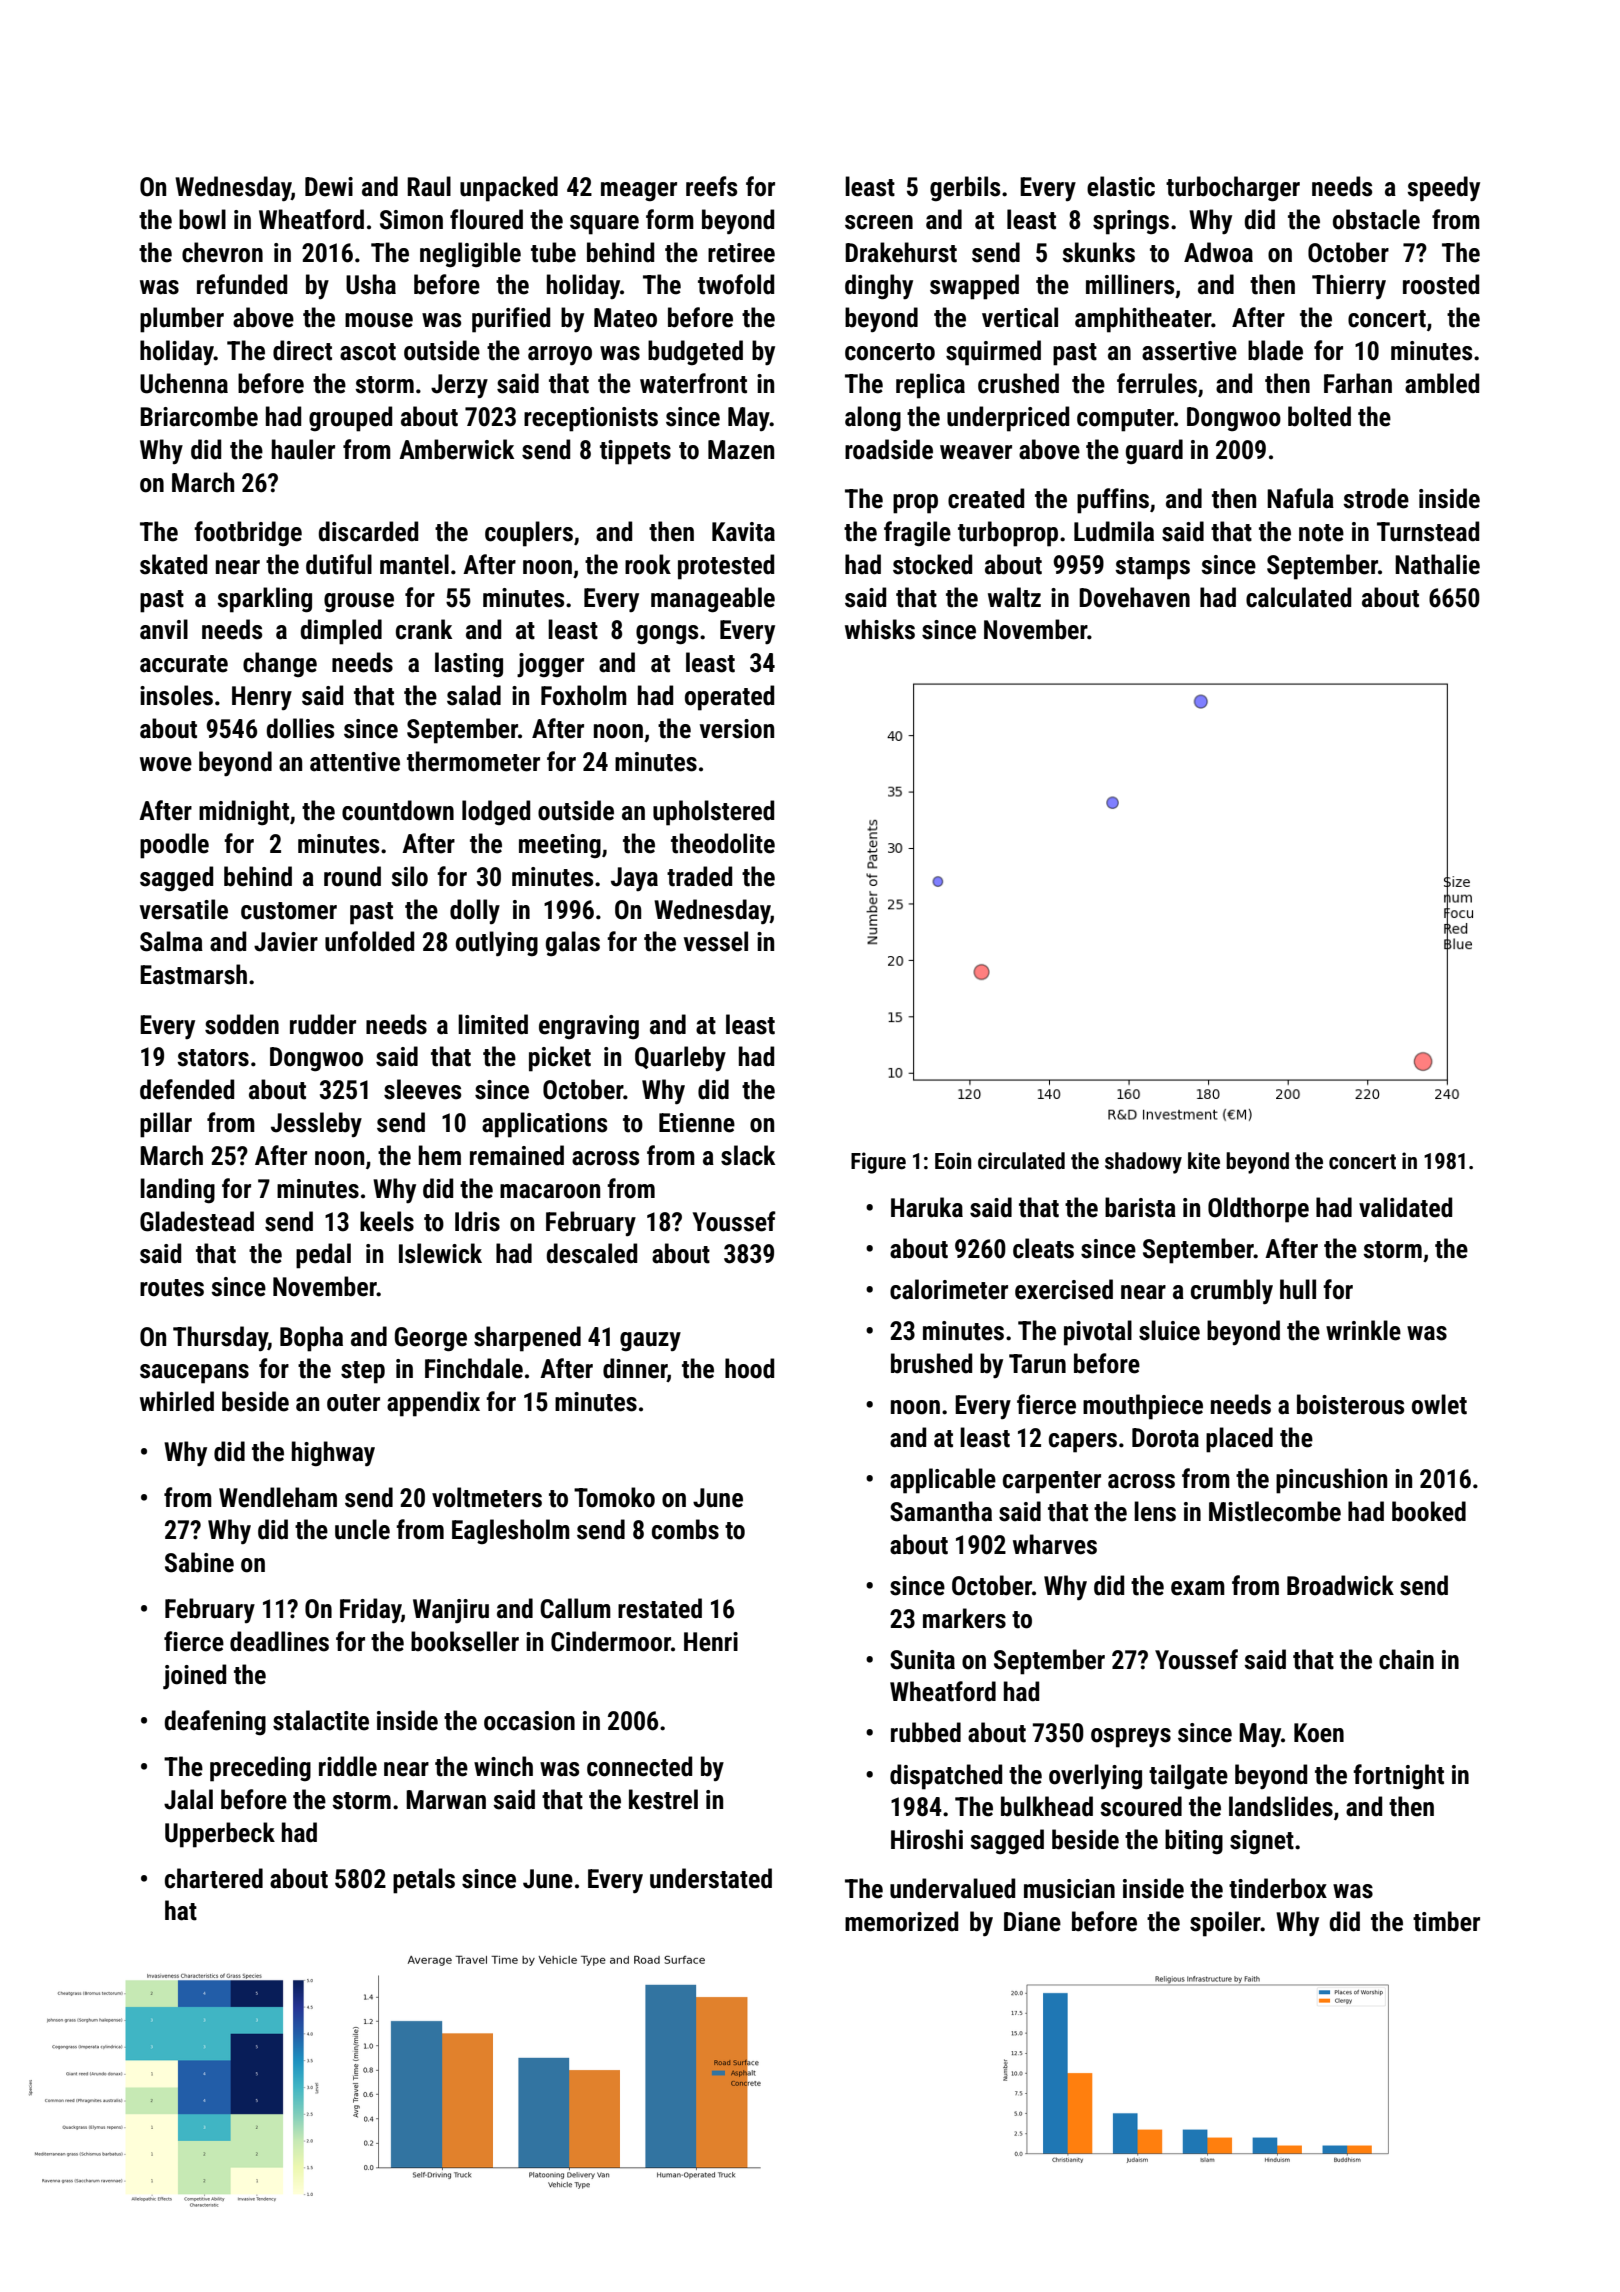 This document has width=1620, height=2292. I want to click on weaver, so click(976, 452).
